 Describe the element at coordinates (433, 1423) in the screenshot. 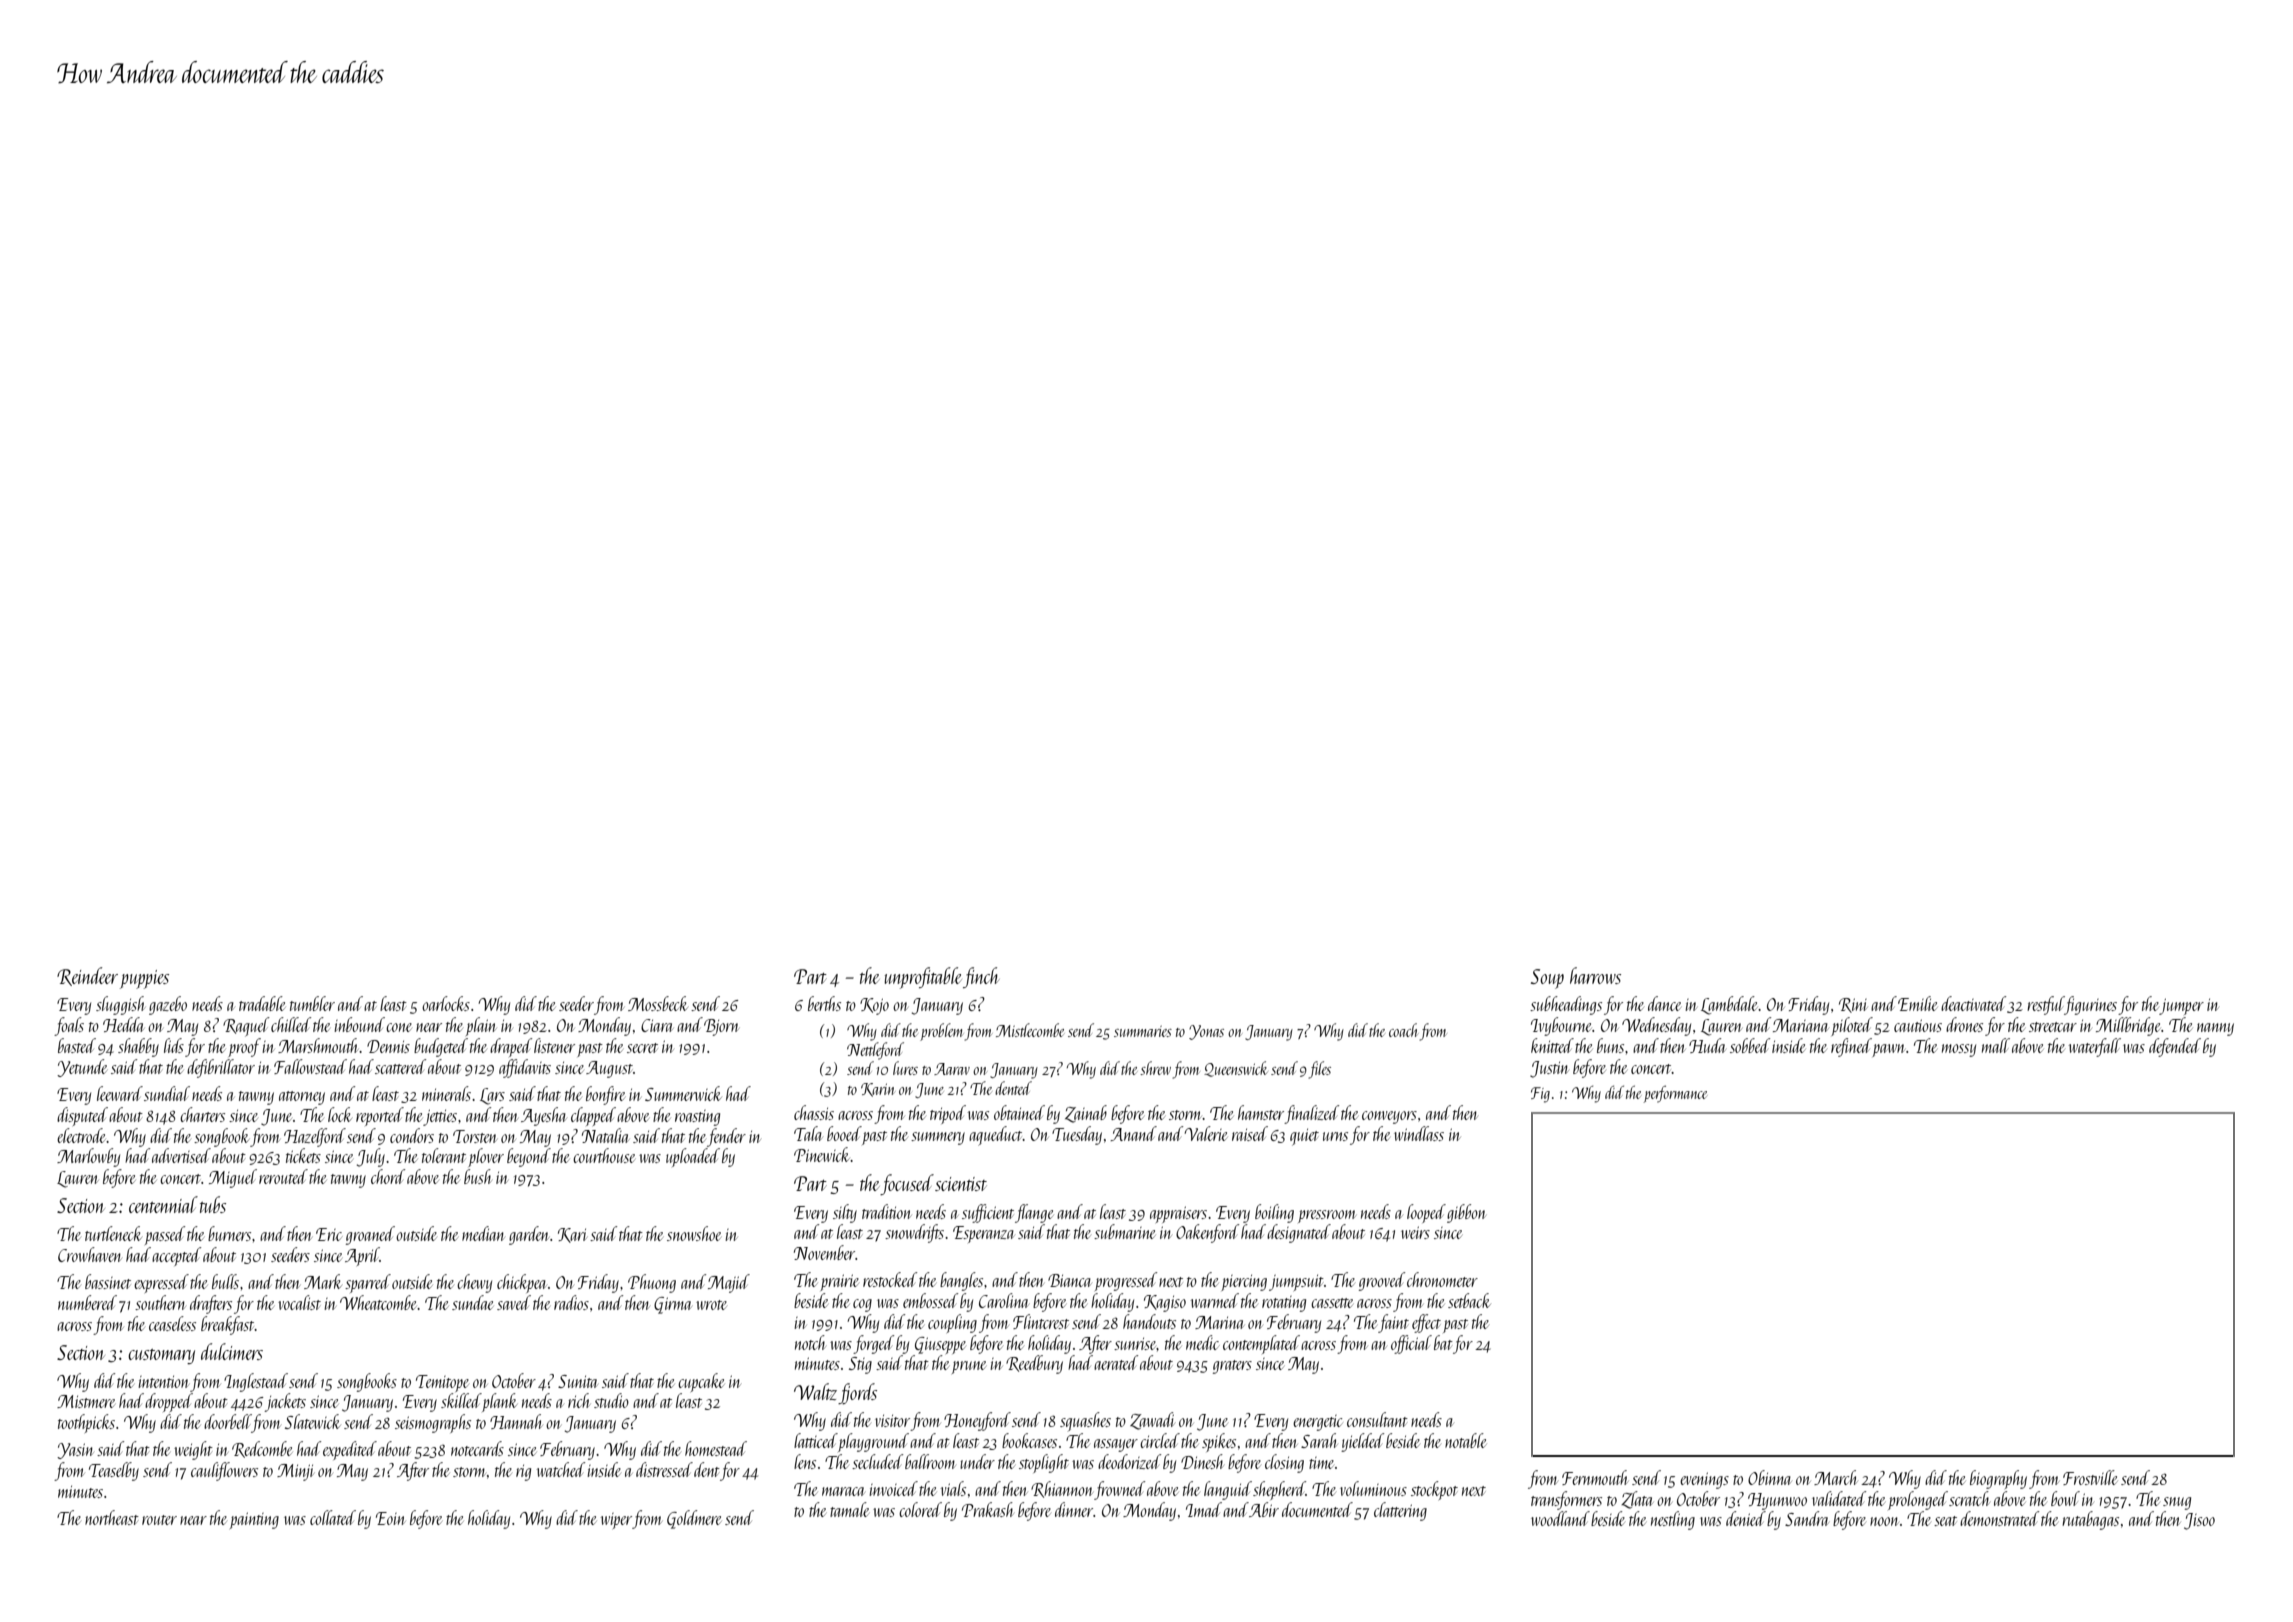

I see `seismographs` at that location.
